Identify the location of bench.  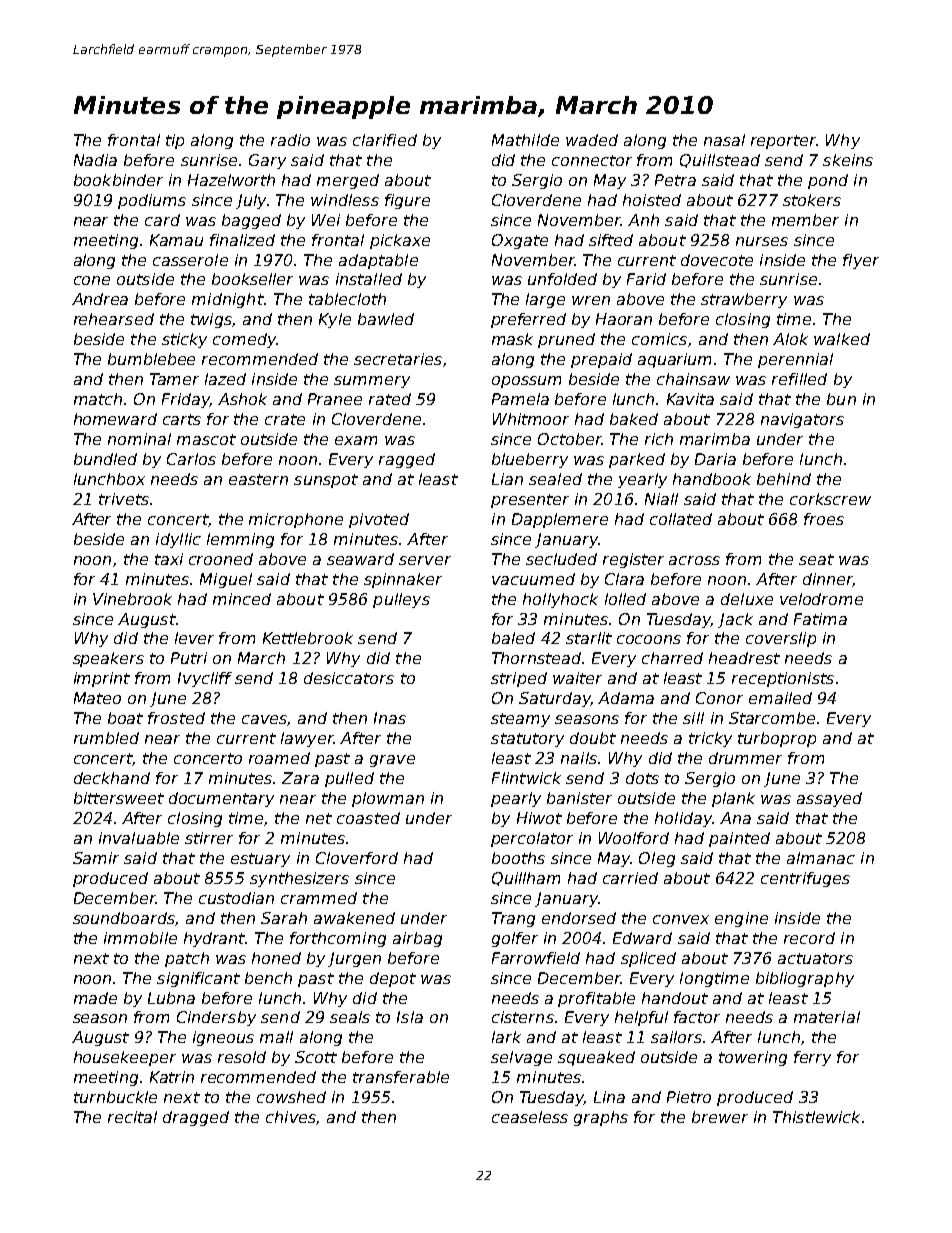
(268, 978).
